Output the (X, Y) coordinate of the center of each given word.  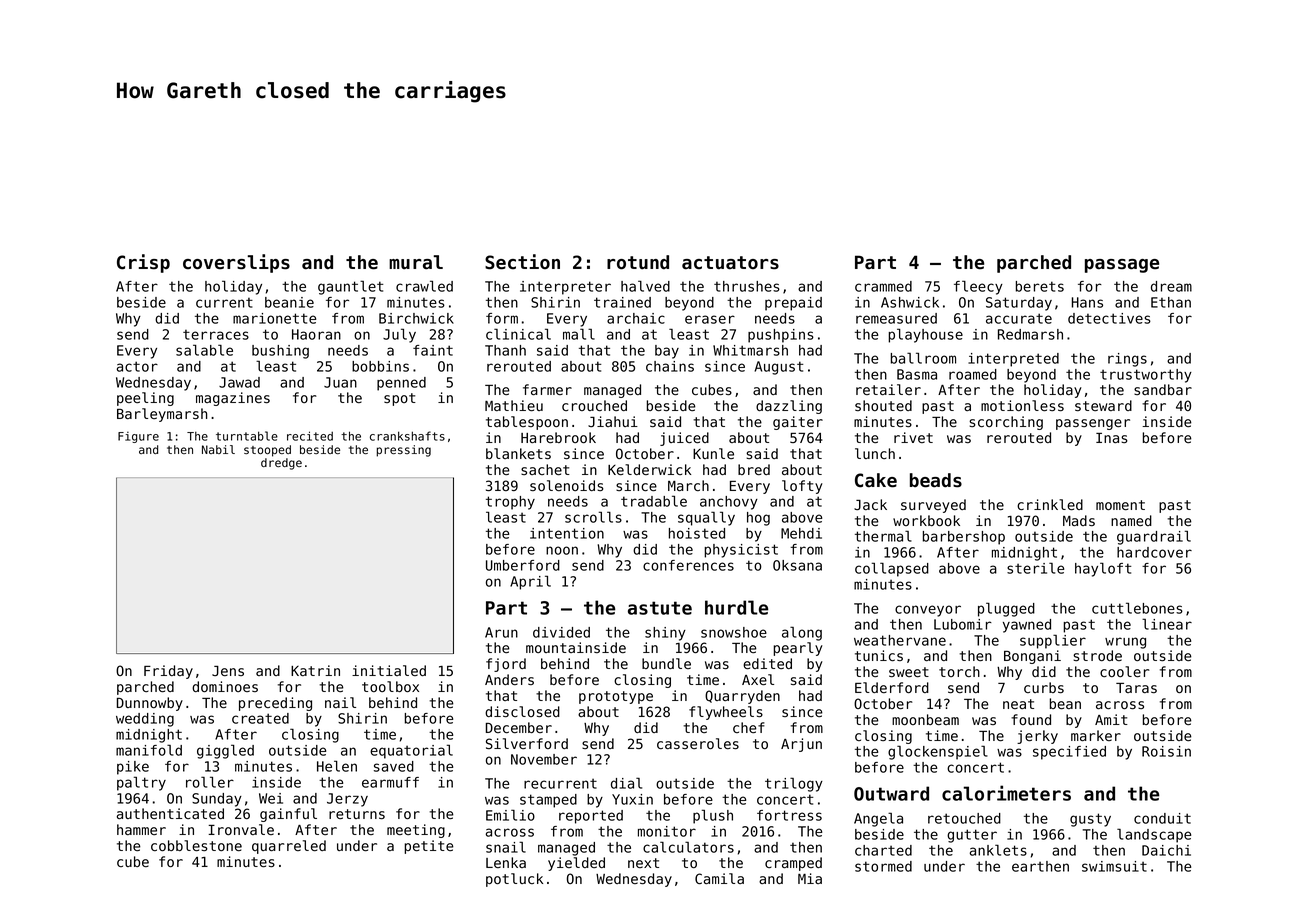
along (802, 633)
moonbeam (925, 720)
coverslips (236, 263)
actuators (730, 263)
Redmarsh (1030, 334)
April (530, 582)
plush (713, 816)
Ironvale (241, 829)
